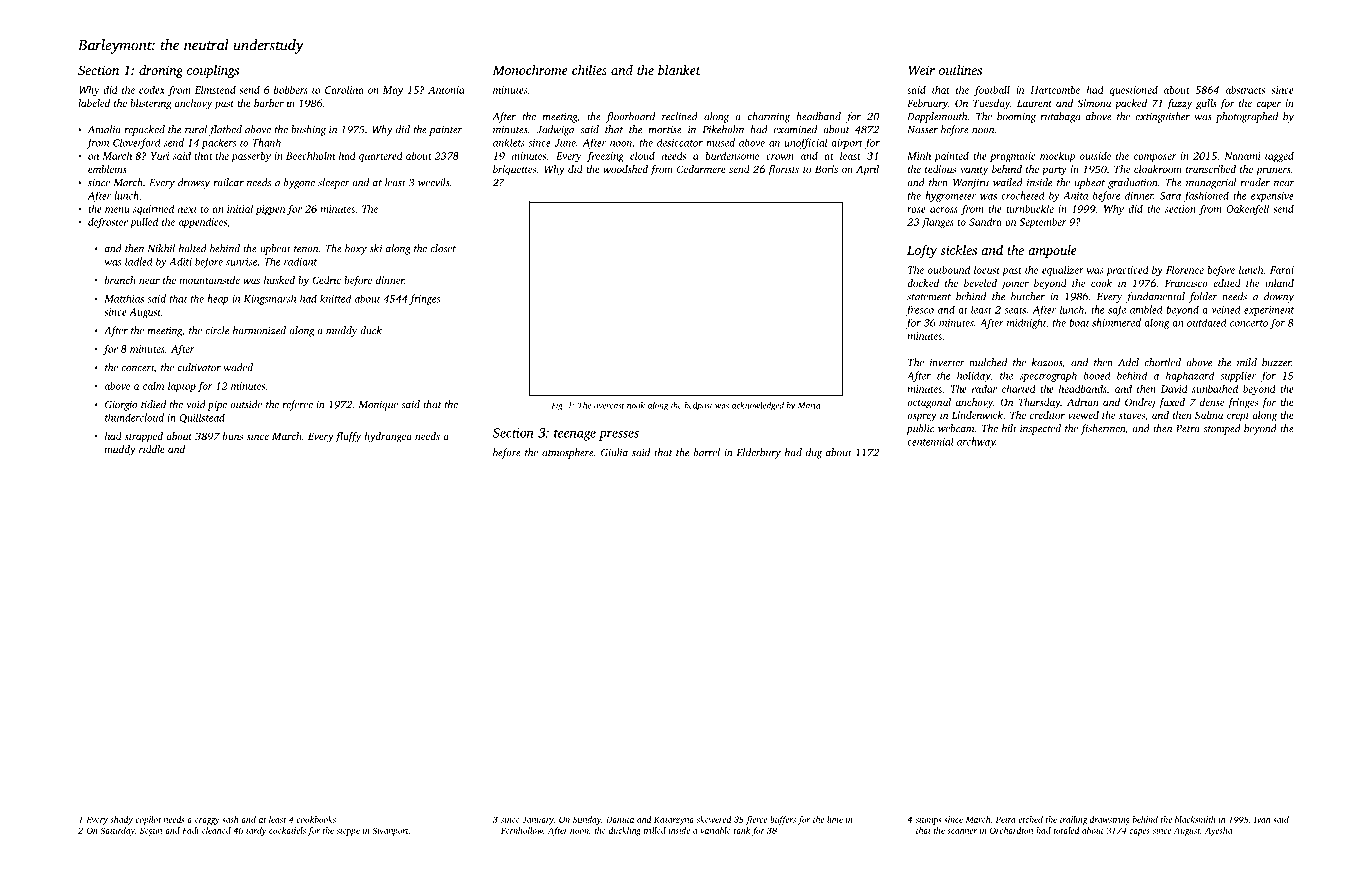 The image size is (1372, 887). I want to click on riddle, so click(152, 449).
